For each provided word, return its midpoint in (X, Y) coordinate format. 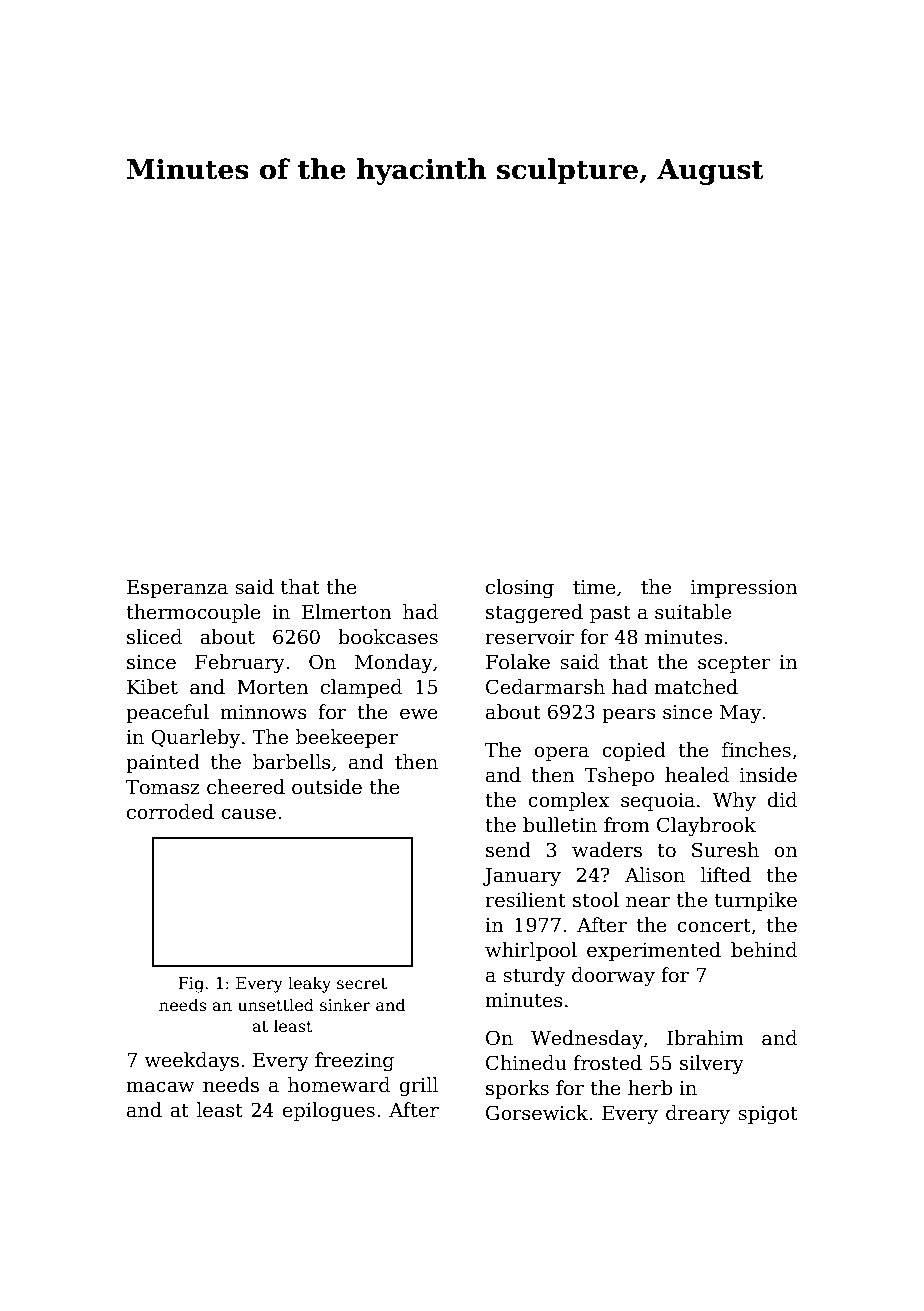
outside (327, 787)
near (648, 902)
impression (744, 589)
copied (634, 751)
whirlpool (531, 951)
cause (248, 814)
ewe (419, 714)
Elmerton (347, 612)
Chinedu (526, 1063)
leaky (309, 984)
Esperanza (177, 589)
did (782, 800)
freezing (354, 1061)
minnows (263, 712)
